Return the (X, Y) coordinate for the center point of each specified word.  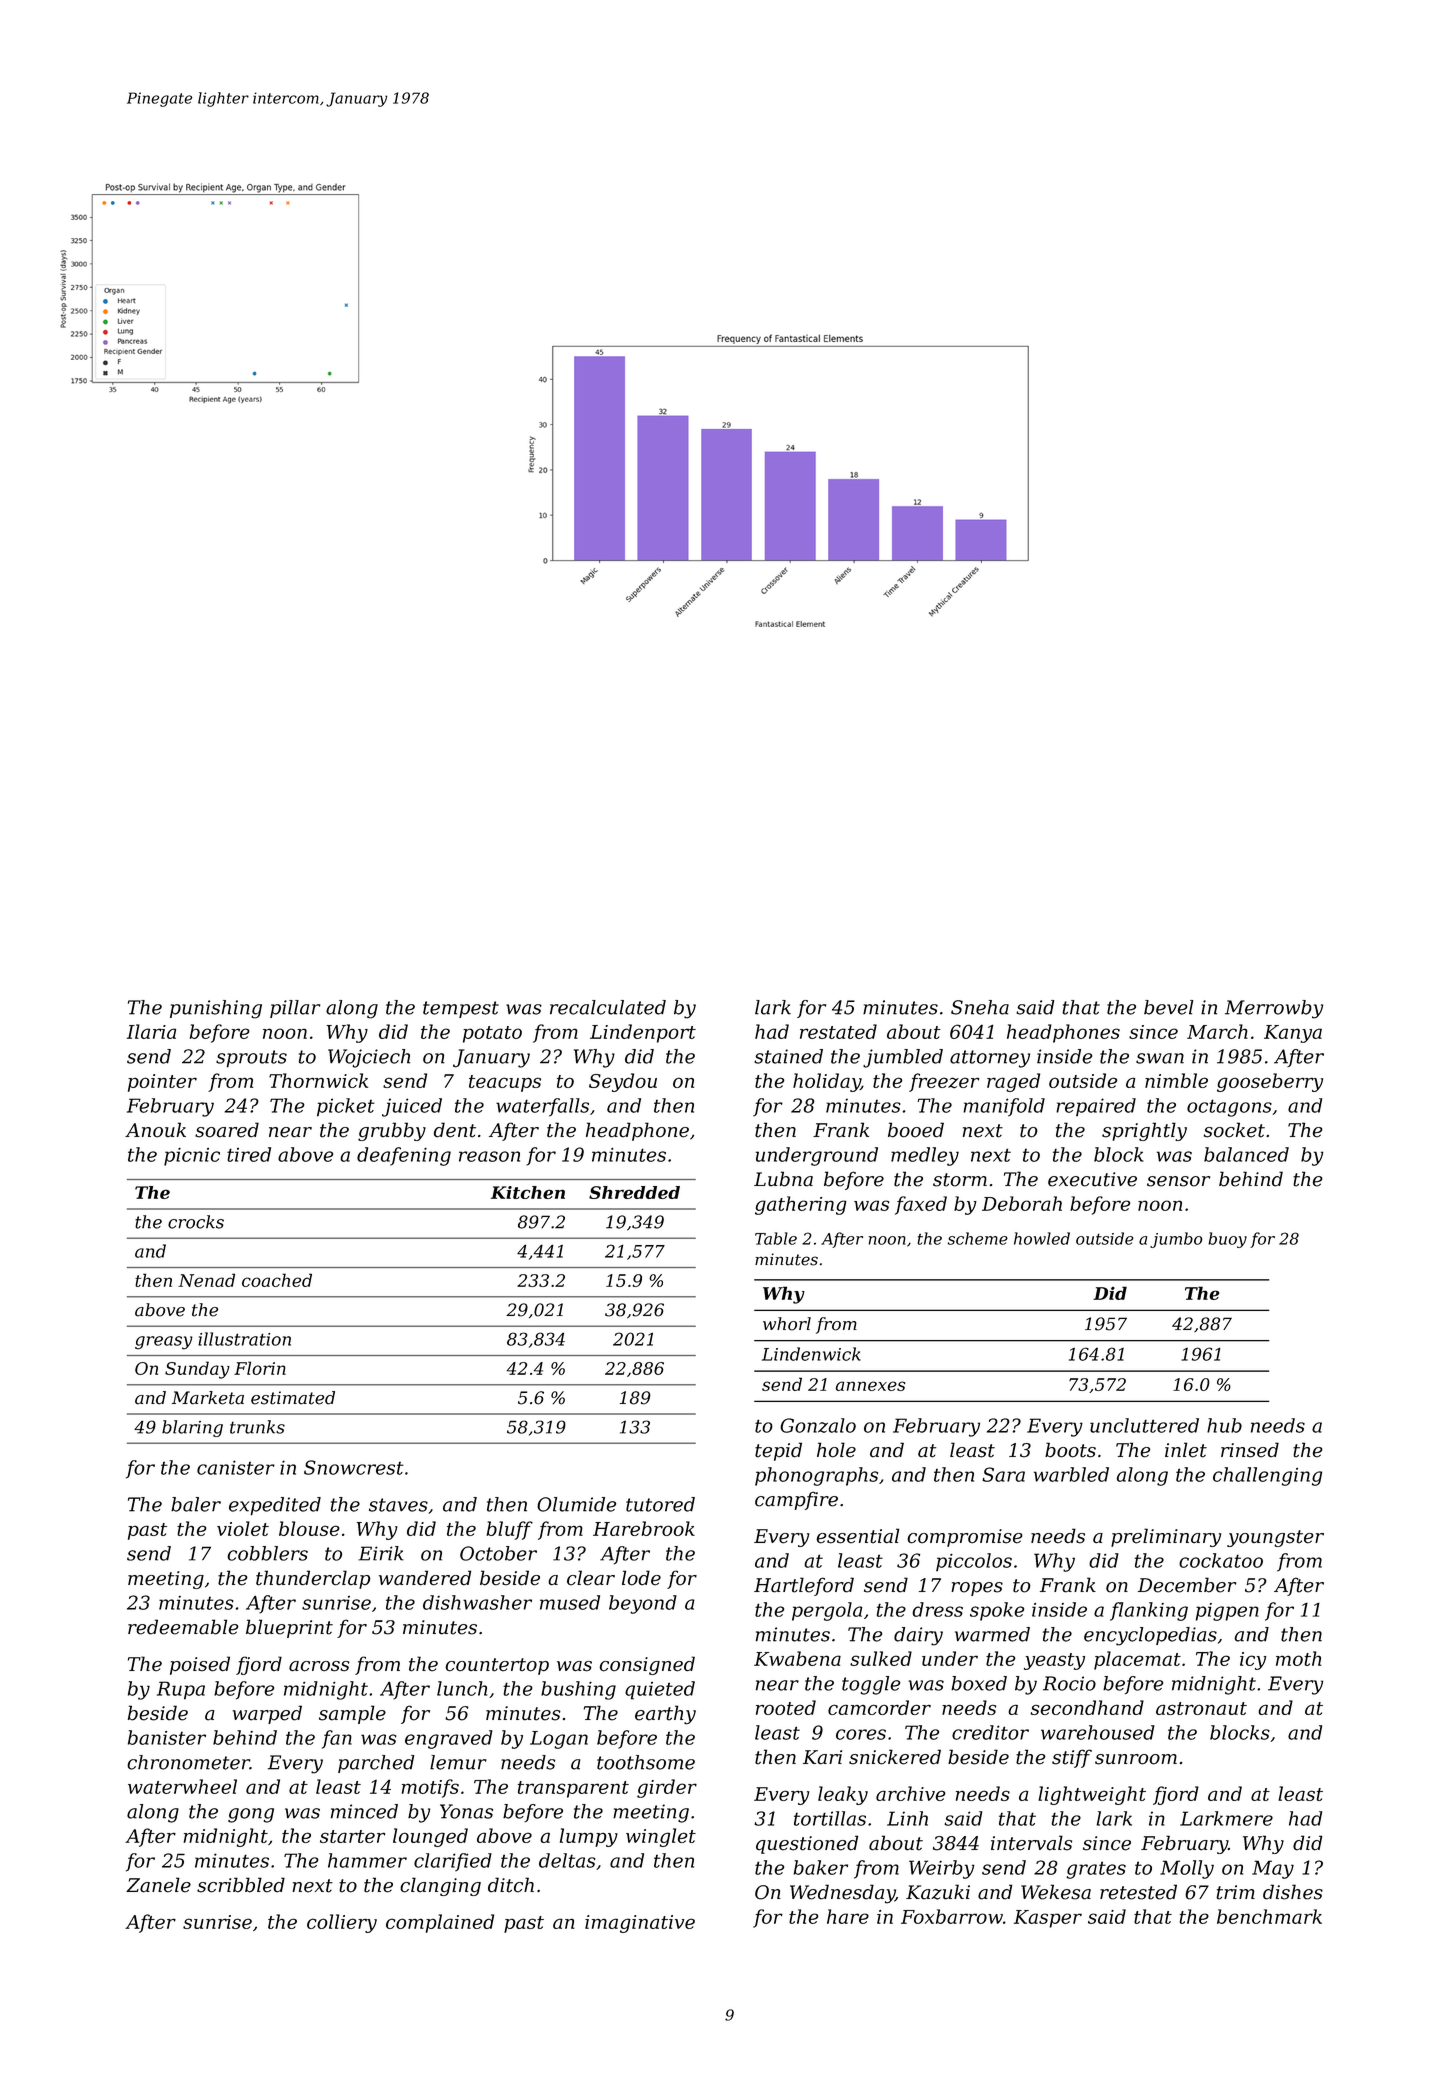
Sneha (980, 1007)
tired (249, 1154)
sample (352, 1714)
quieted (660, 1690)
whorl (787, 1324)
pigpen (1227, 1612)
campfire (796, 1500)
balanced (1246, 1154)
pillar (295, 1009)
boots (1070, 1450)
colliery (342, 1923)
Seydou (623, 1082)
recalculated (608, 1007)
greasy (164, 1343)
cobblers (267, 1553)
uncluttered (1144, 1425)
